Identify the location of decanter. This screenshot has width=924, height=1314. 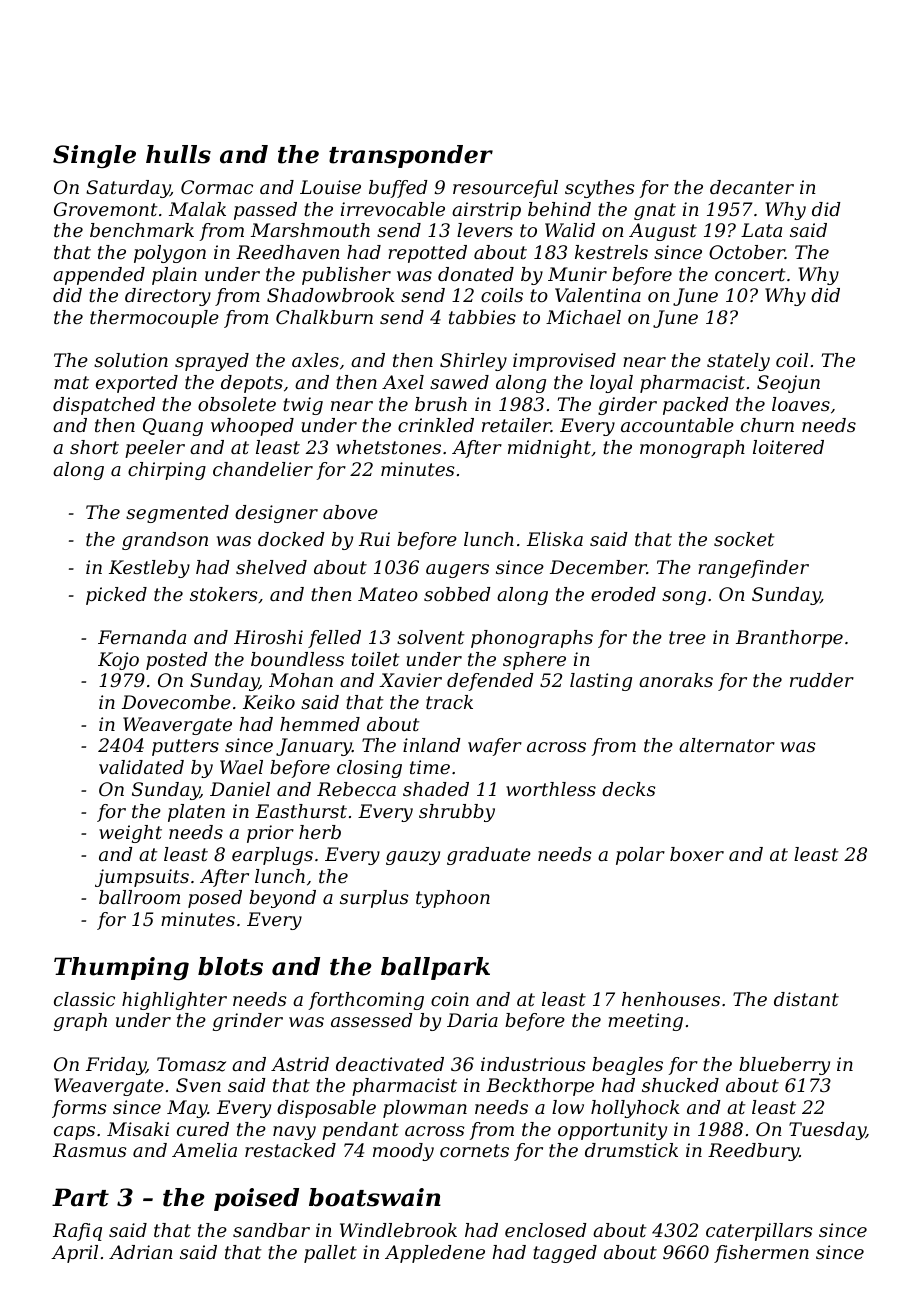
(752, 187).
